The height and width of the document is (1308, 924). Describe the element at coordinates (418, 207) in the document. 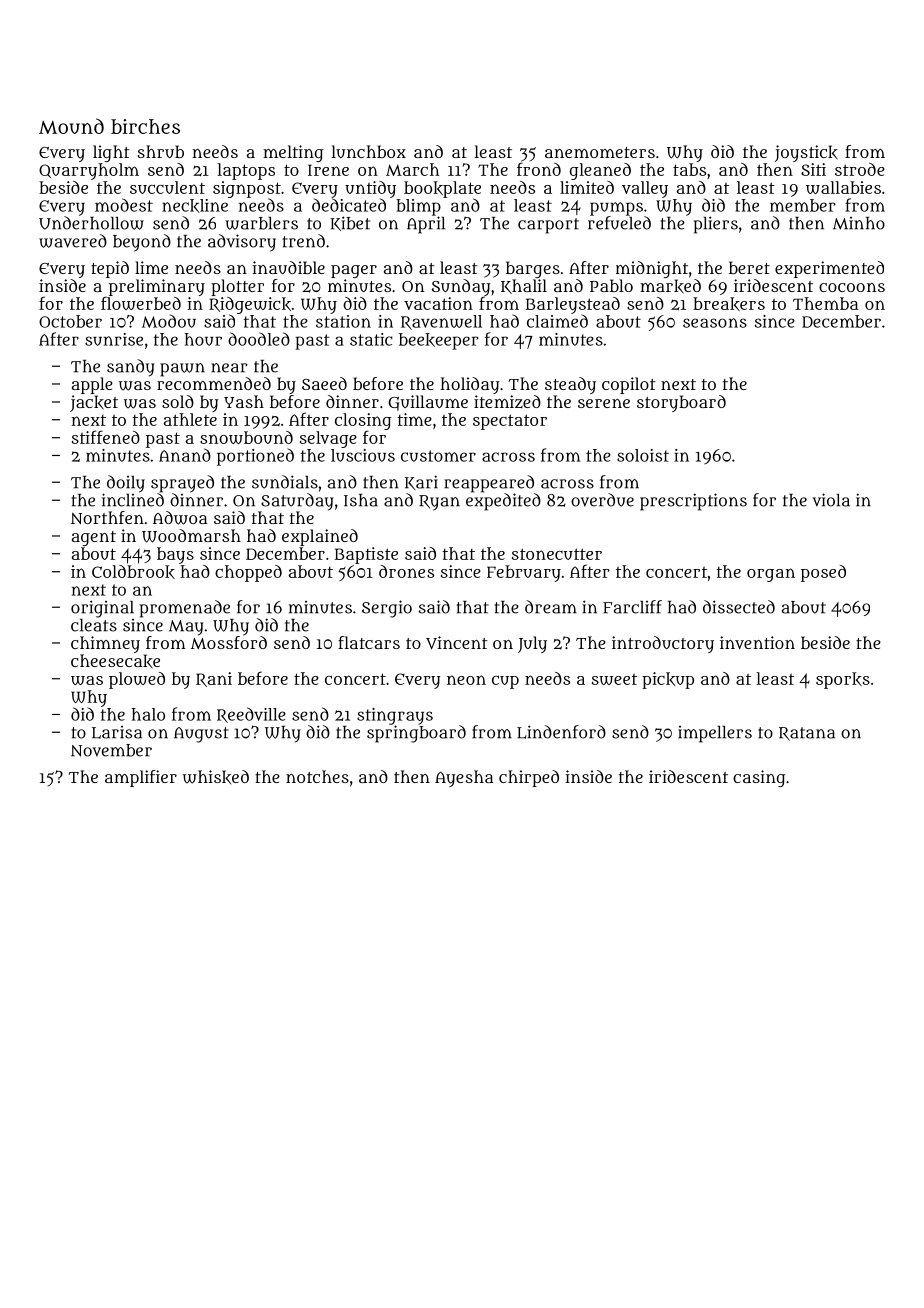

I see `blimp` at that location.
